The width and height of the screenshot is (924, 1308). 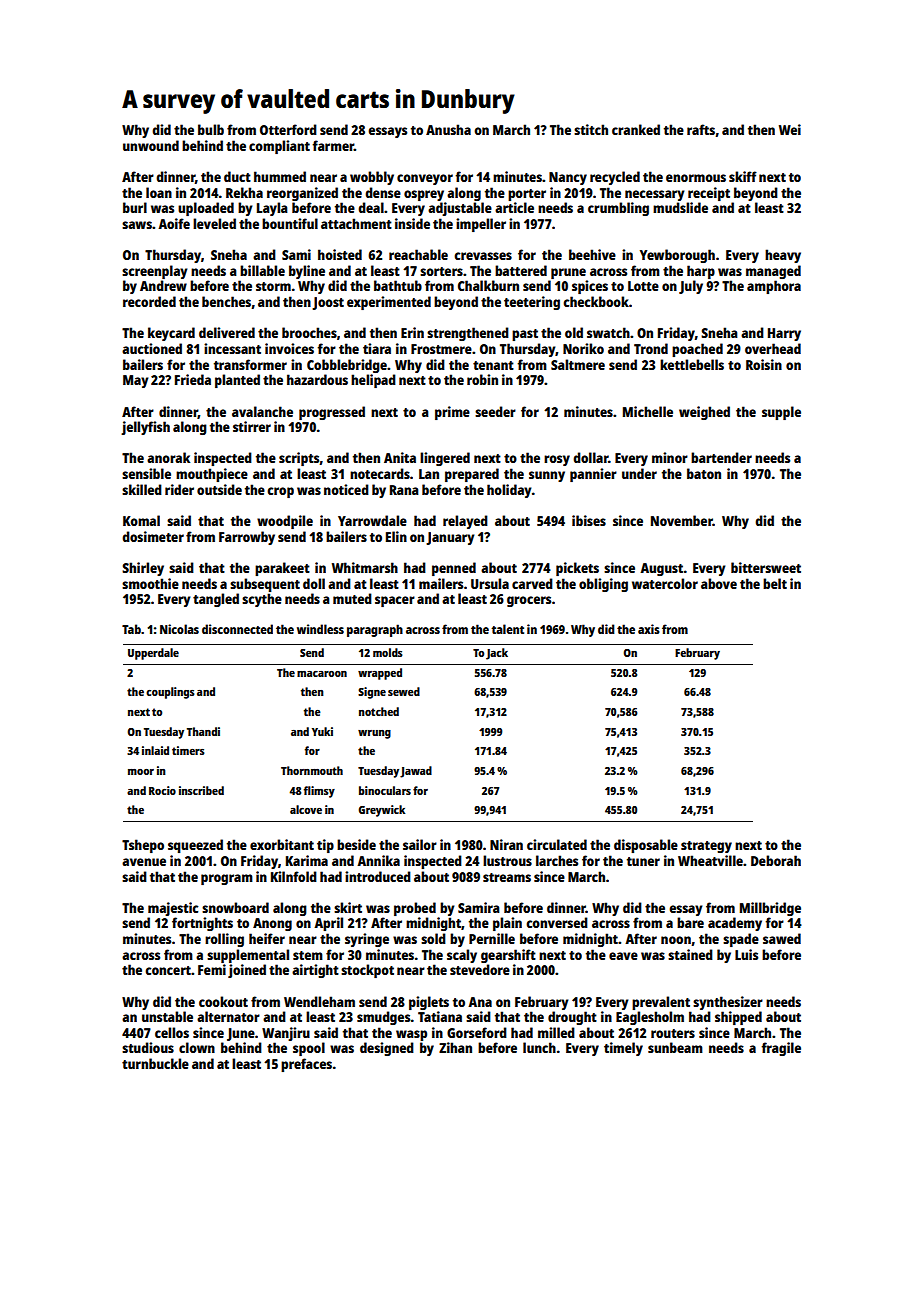 What do you see at coordinates (214, 223) in the screenshot?
I see `leveled` at bounding box center [214, 223].
